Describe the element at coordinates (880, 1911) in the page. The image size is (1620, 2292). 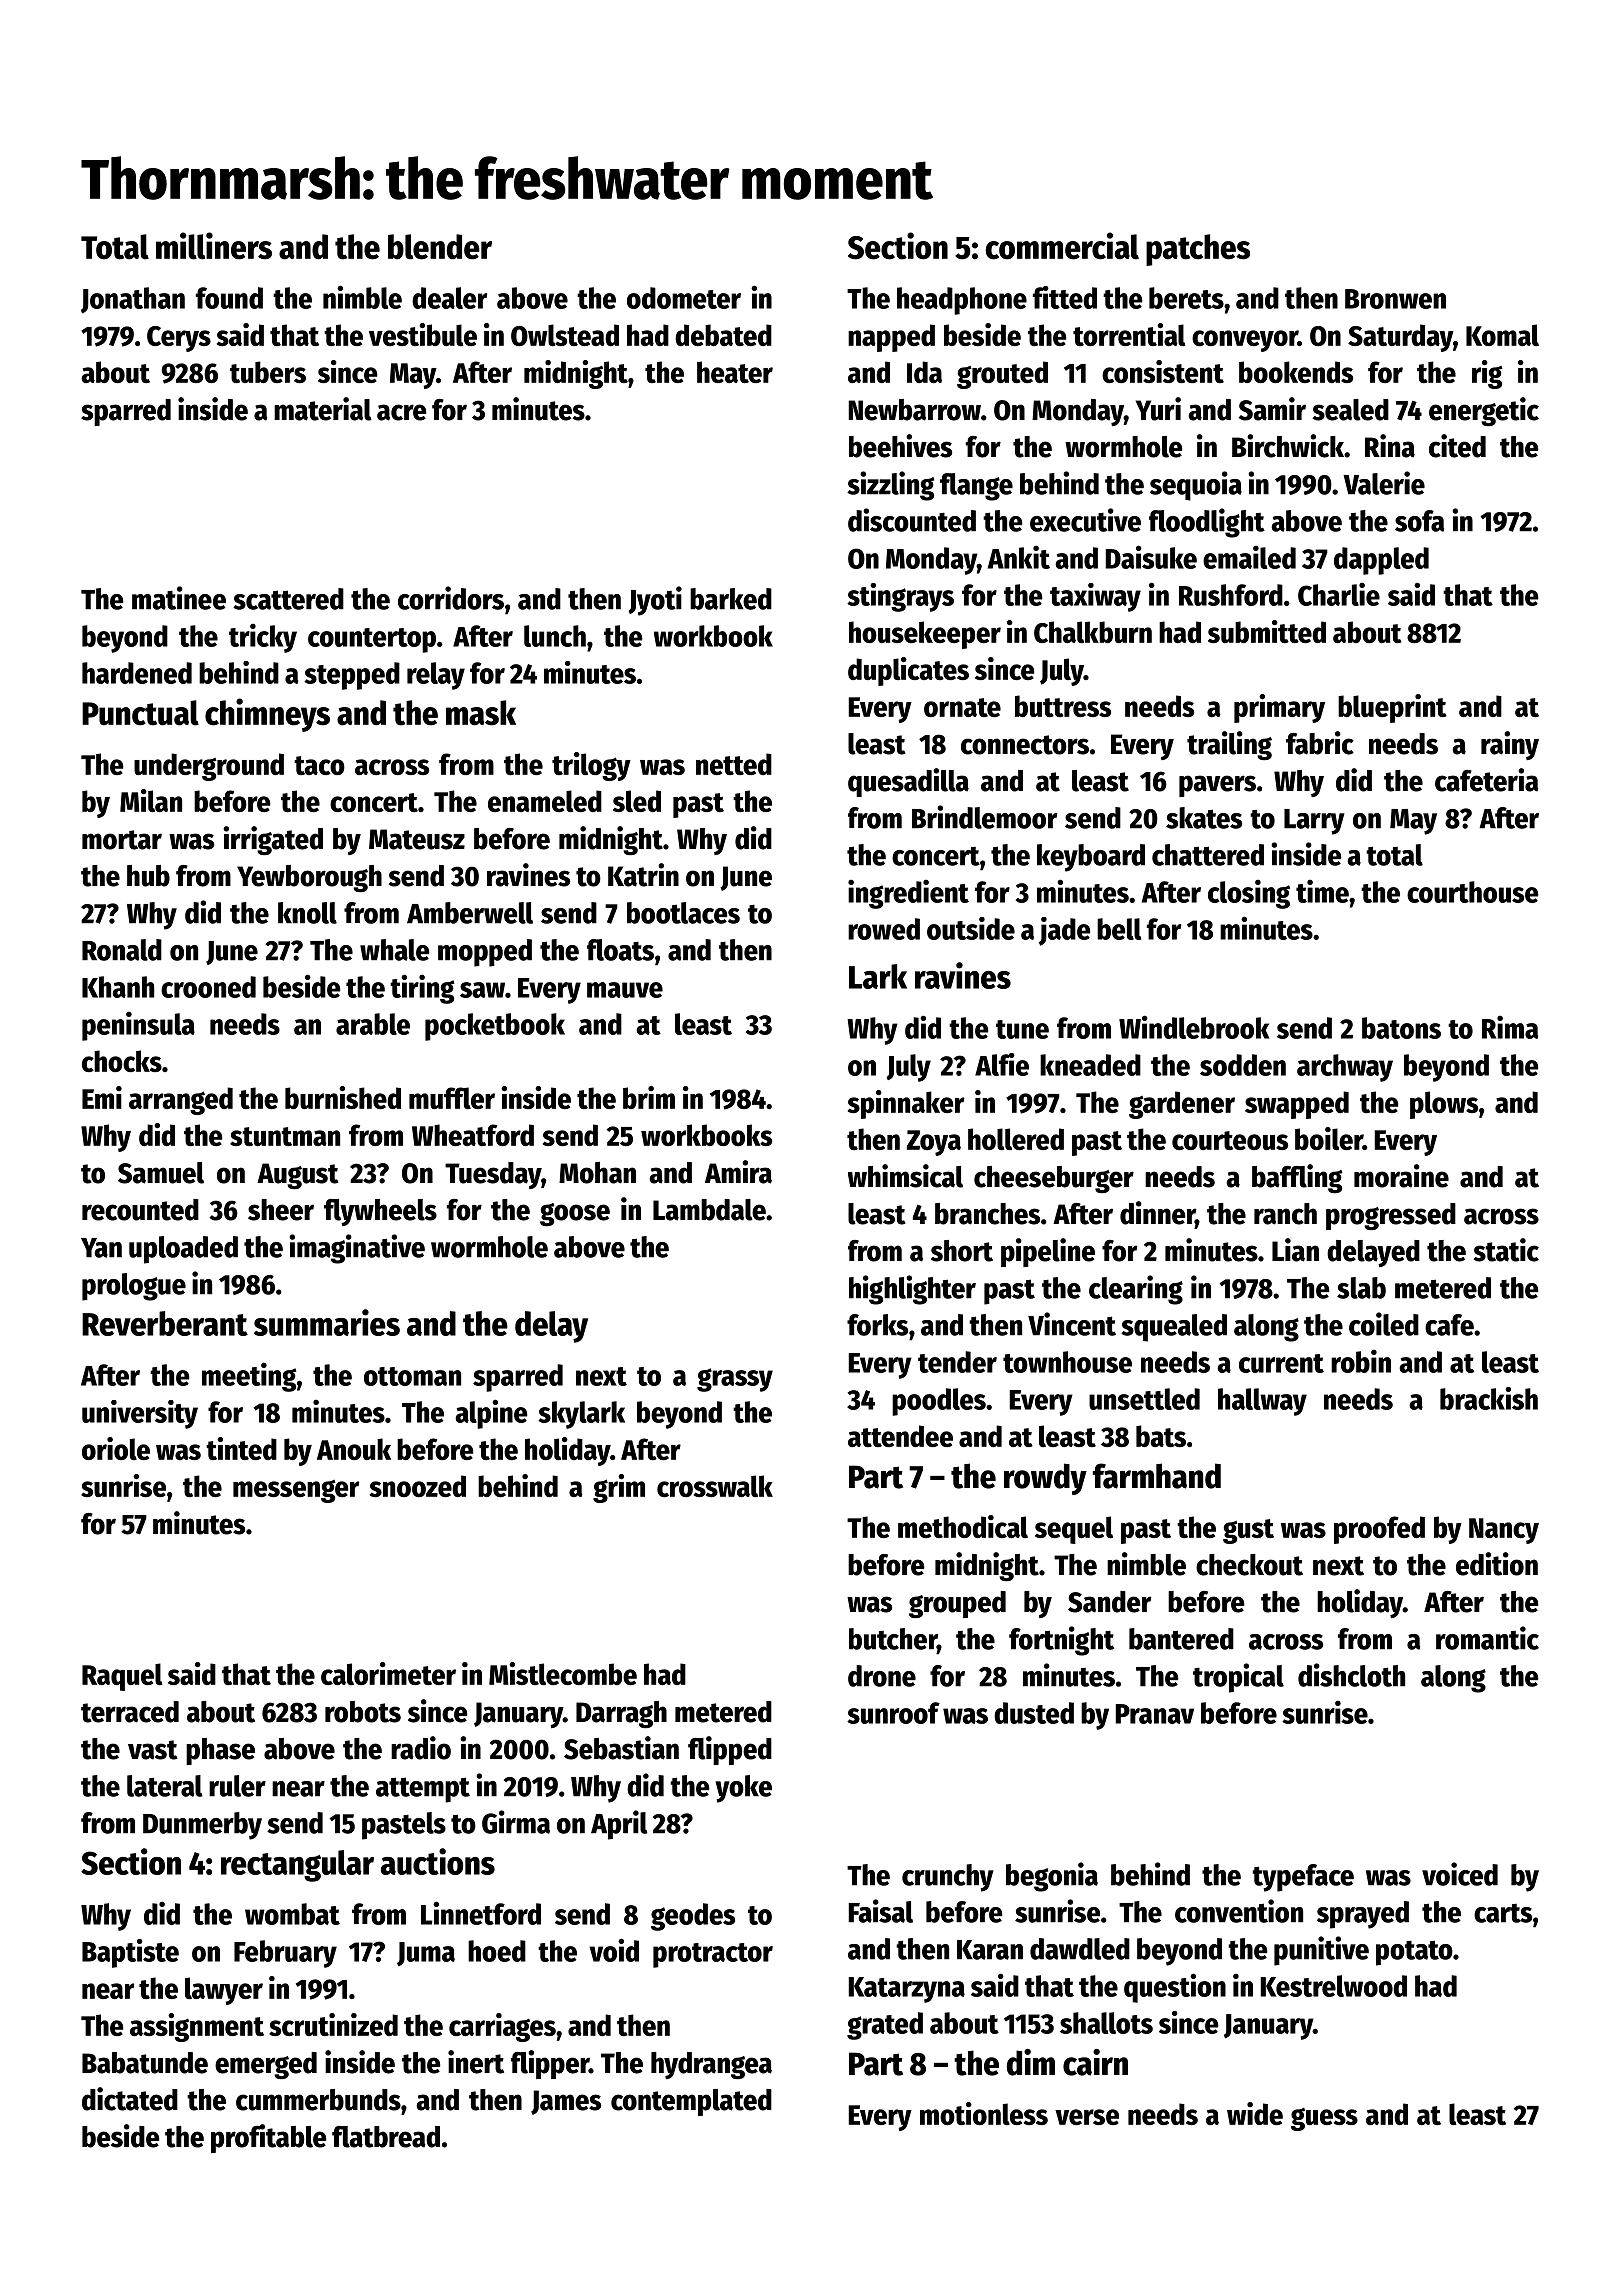
I see `Faisal` at that location.
